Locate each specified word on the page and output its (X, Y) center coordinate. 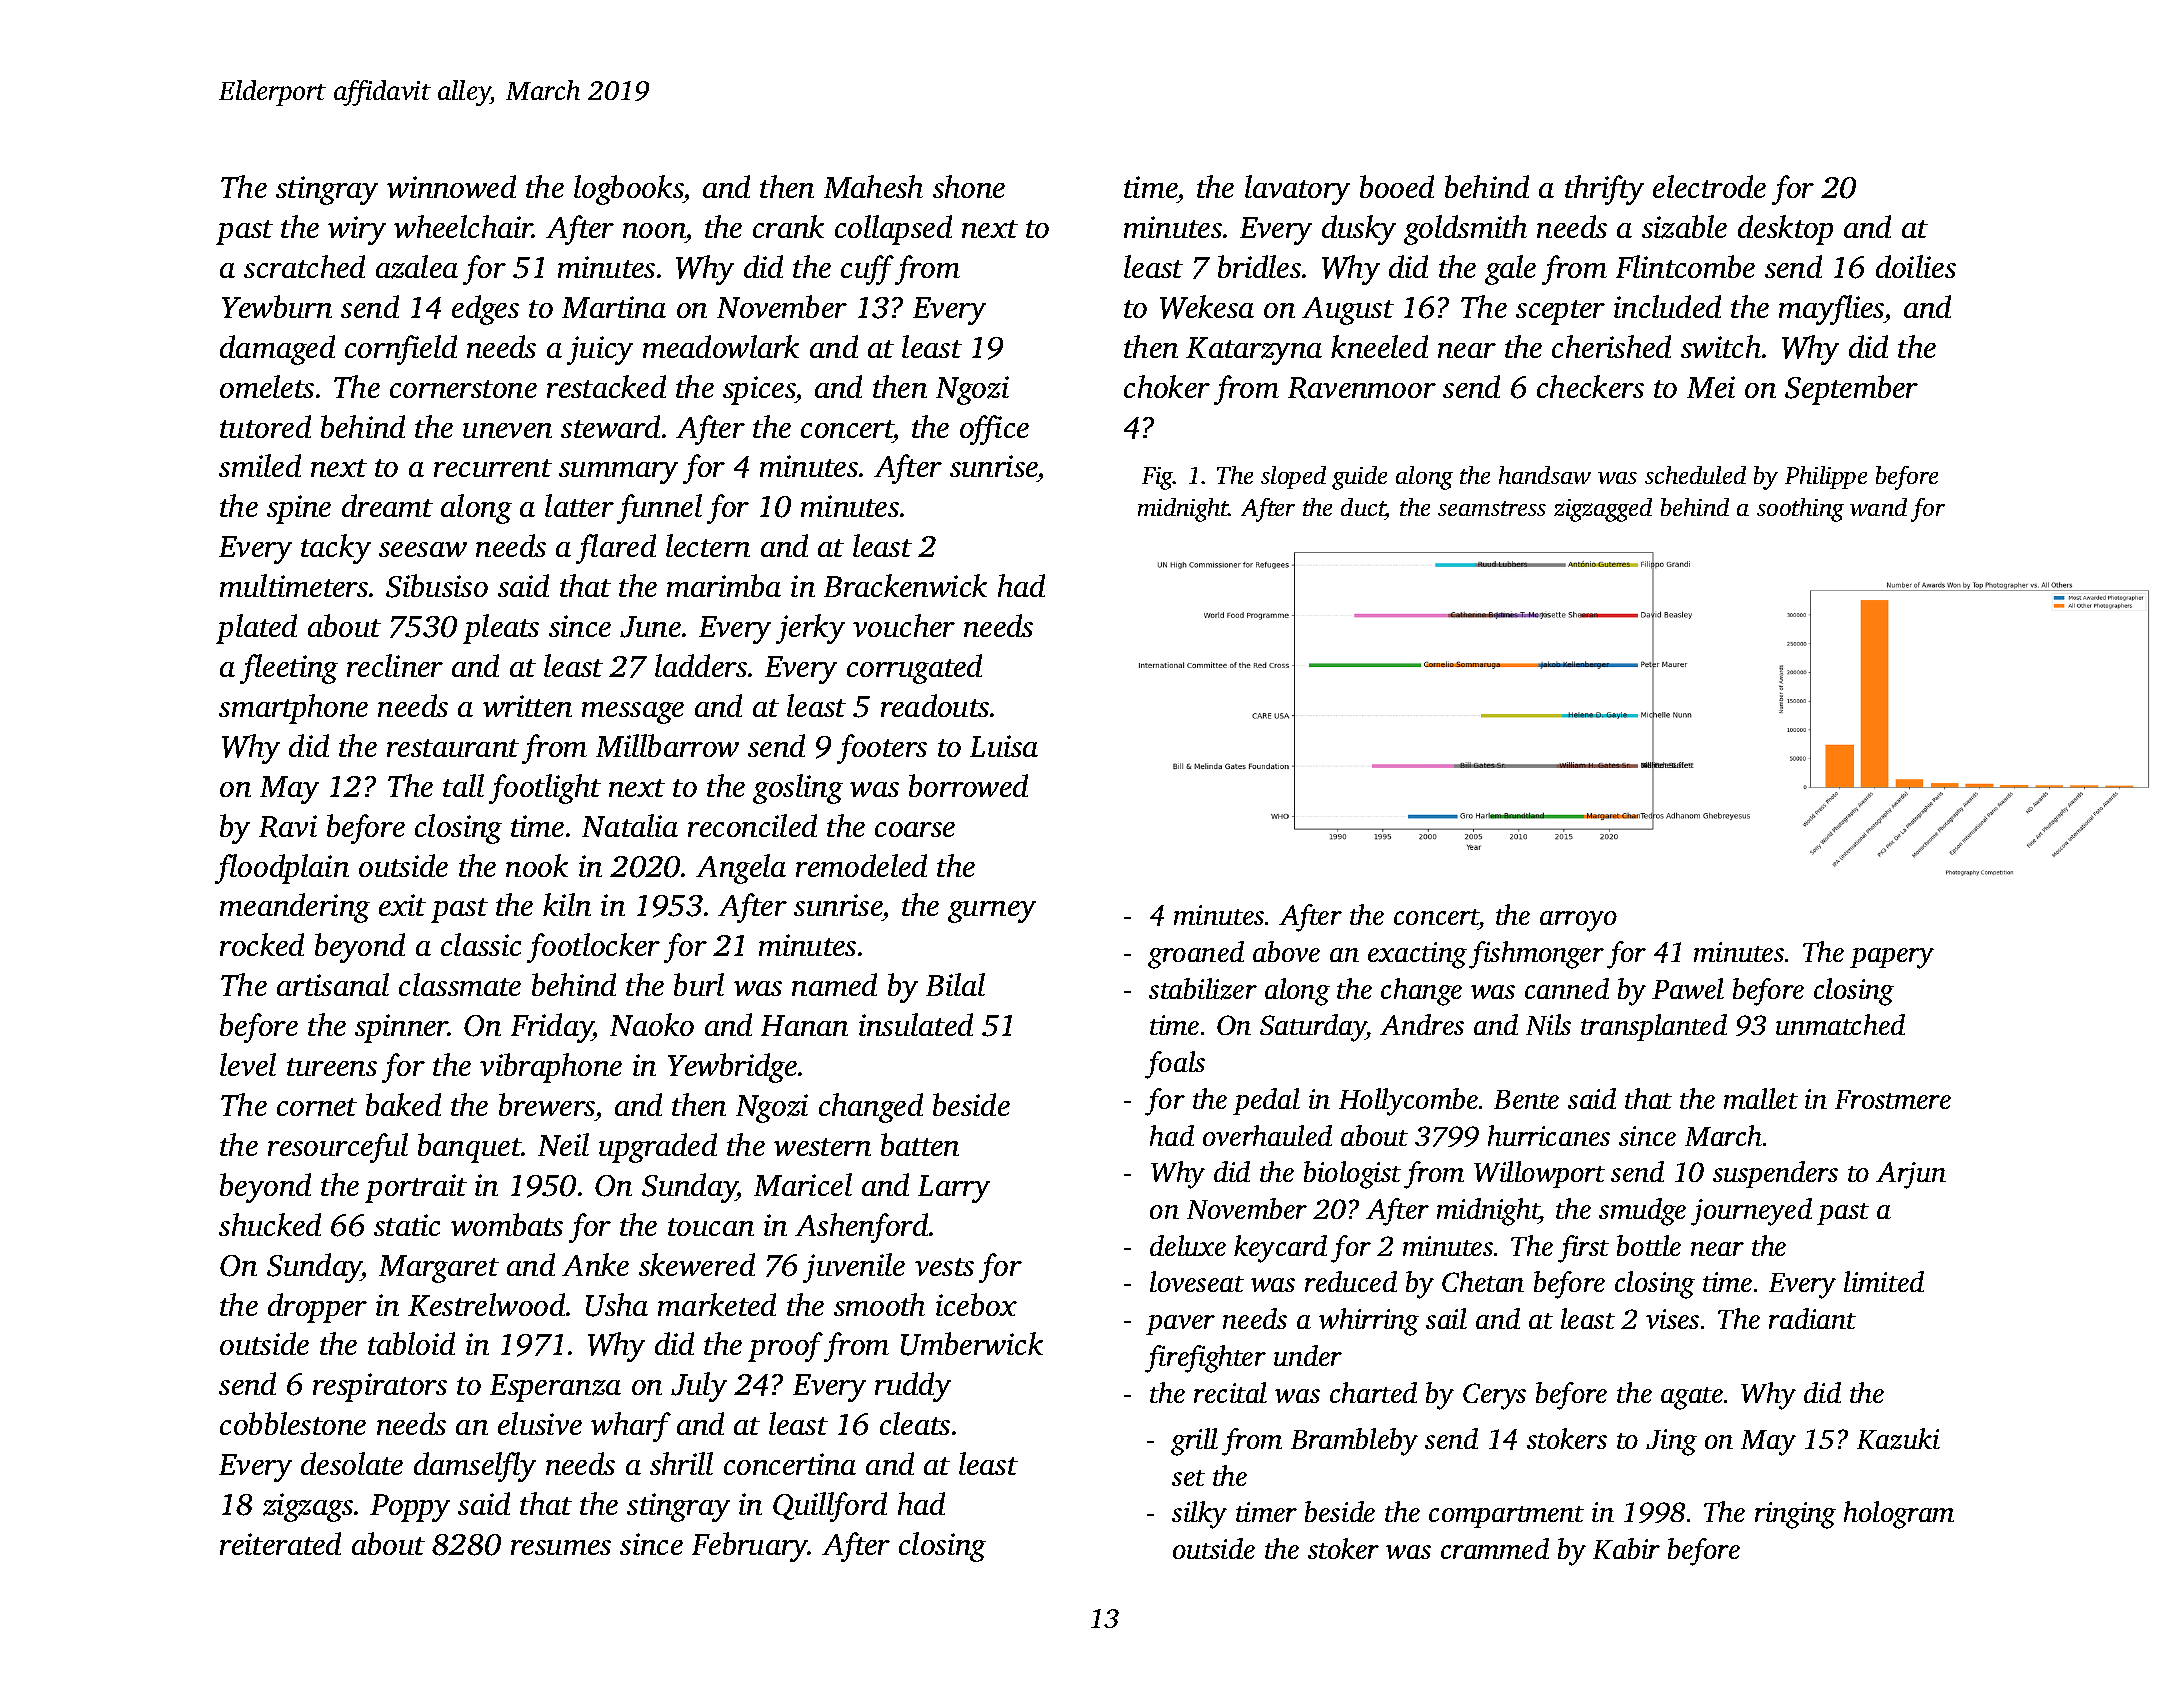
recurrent (493, 468)
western (822, 1147)
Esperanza (555, 1388)
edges (485, 310)
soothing (1800, 510)
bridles (1259, 266)
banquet (469, 1148)
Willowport (1539, 1174)
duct (1363, 507)
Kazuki (1898, 1439)
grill (1194, 1442)
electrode (1709, 186)
